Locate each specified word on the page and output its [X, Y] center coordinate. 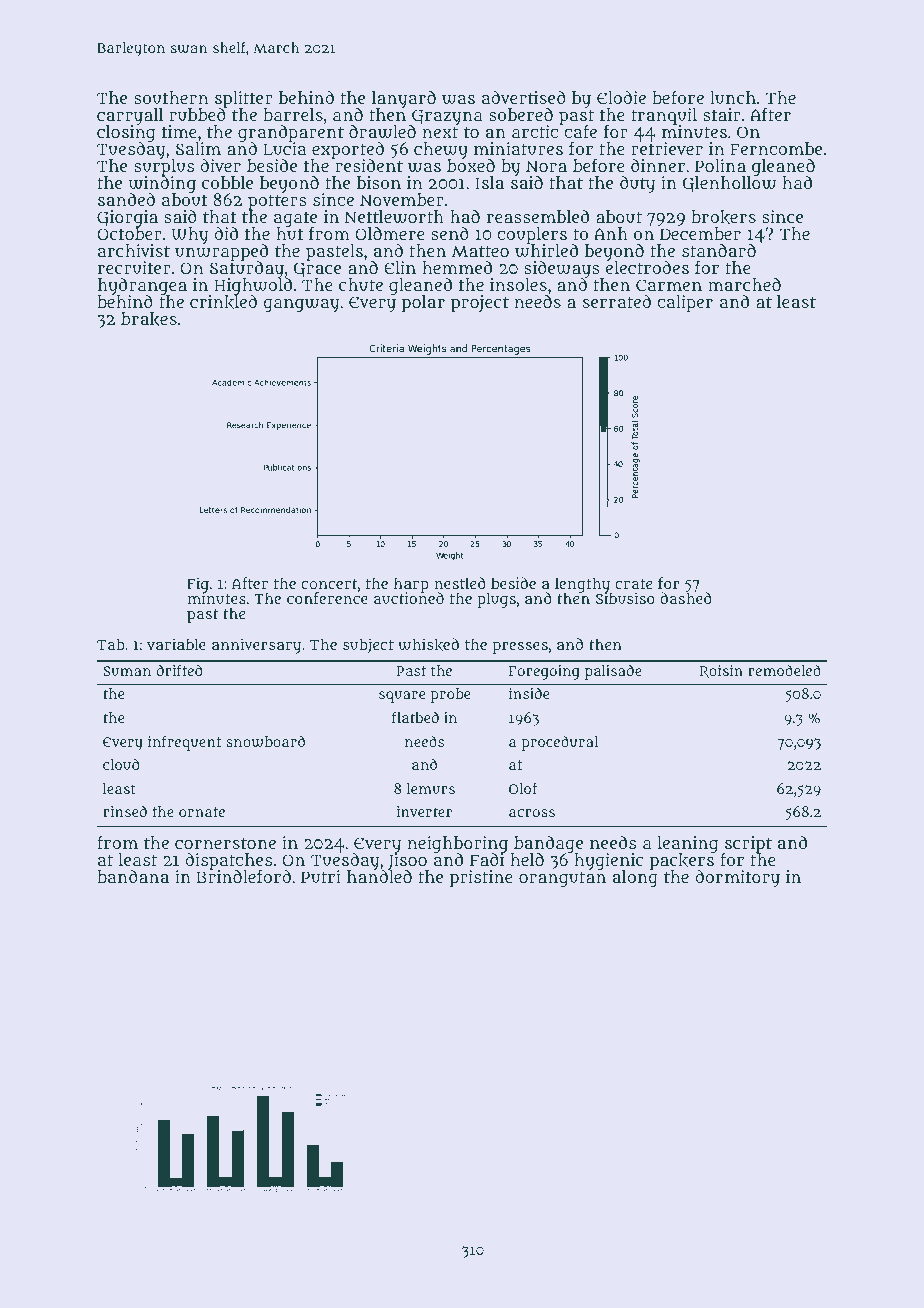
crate [633, 584]
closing [126, 134]
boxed [471, 166]
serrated [617, 301]
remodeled [784, 670]
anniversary [256, 646]
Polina [720, 165]
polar [423, 303]
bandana [133, 876]
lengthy [583, 585]
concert [329, 584]
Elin [400, 267]
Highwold [253, 287]
